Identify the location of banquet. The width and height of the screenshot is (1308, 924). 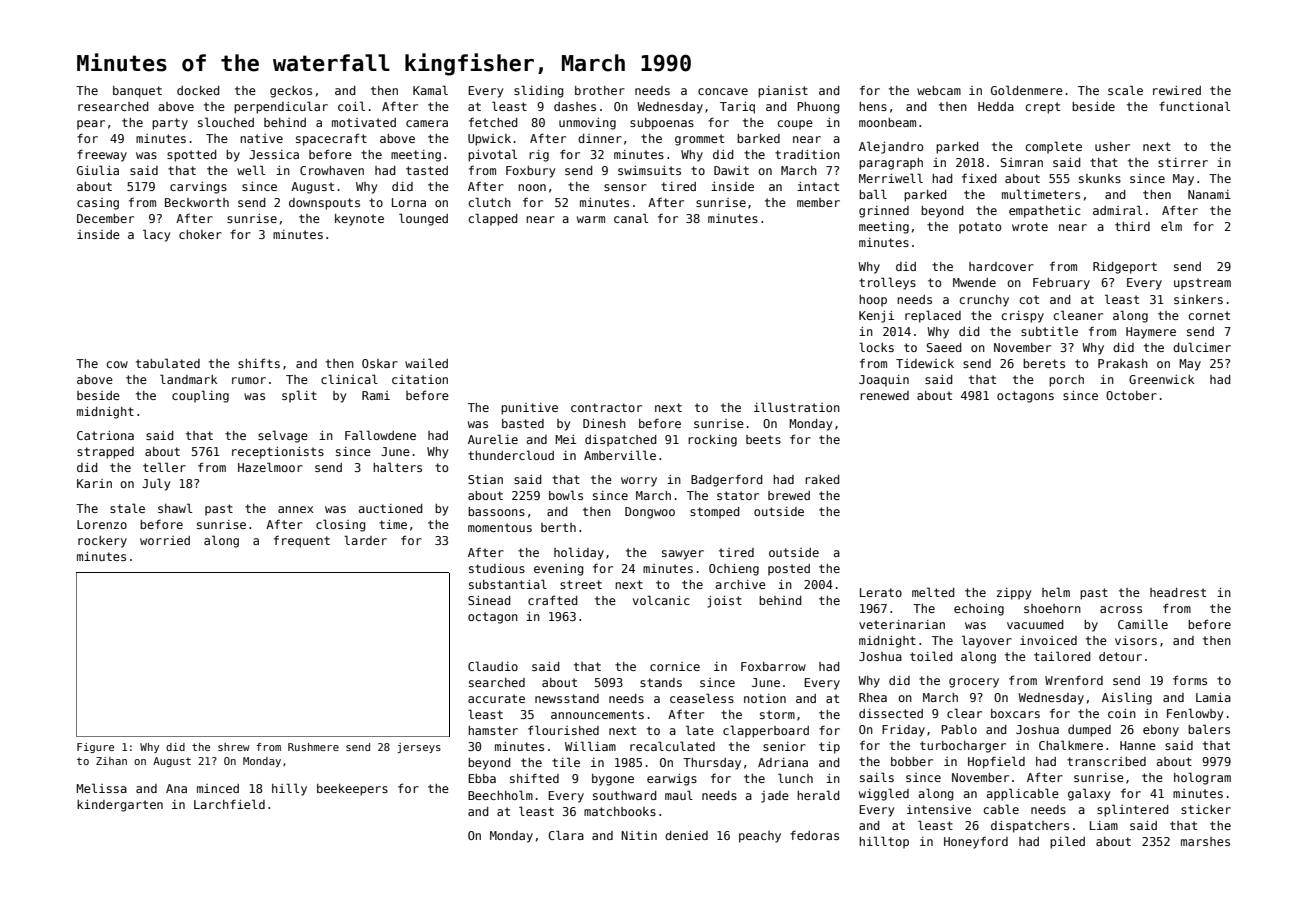
(137, 92).
